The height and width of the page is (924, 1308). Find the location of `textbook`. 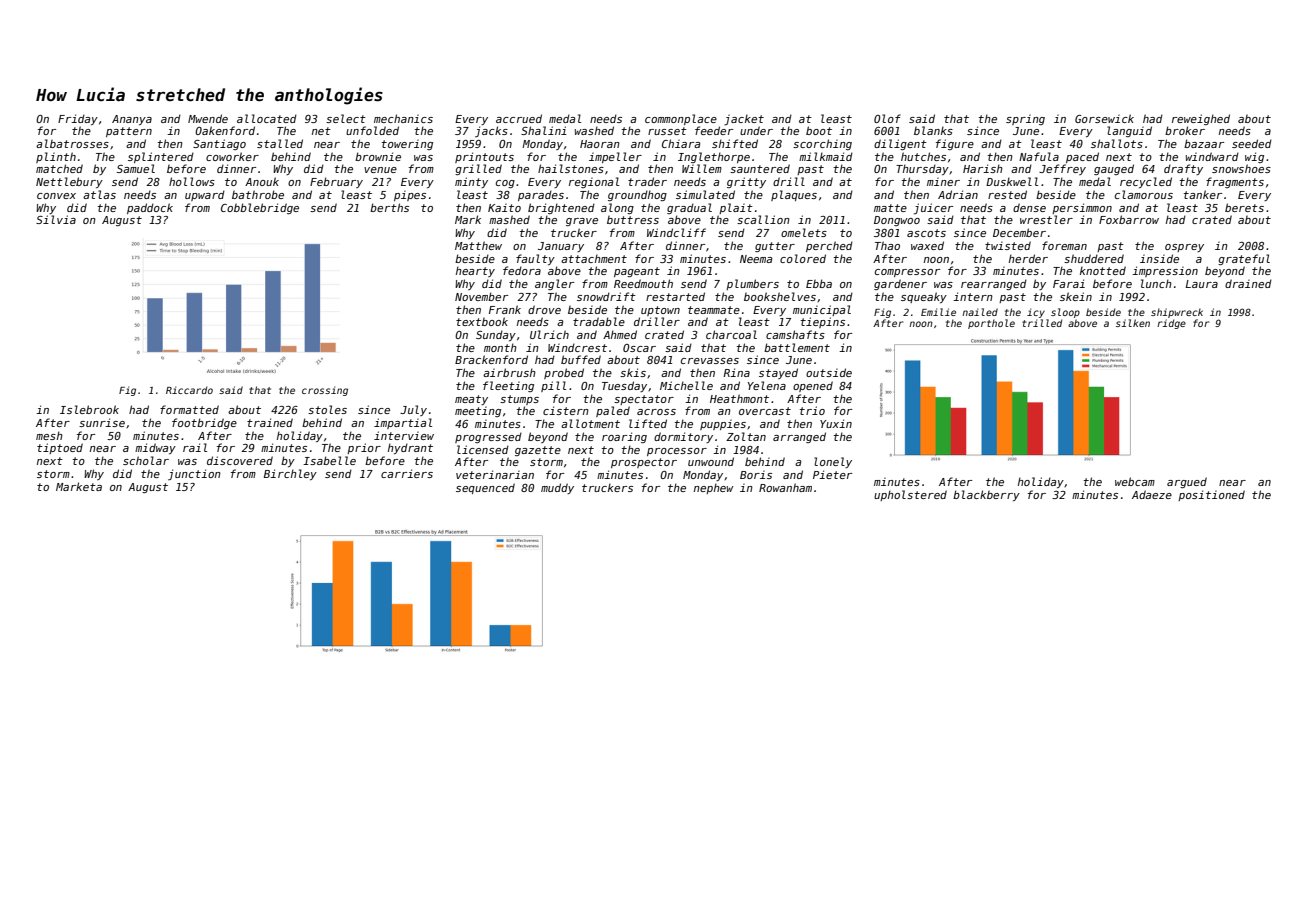

textbook is located at coordinates (482, 321).
